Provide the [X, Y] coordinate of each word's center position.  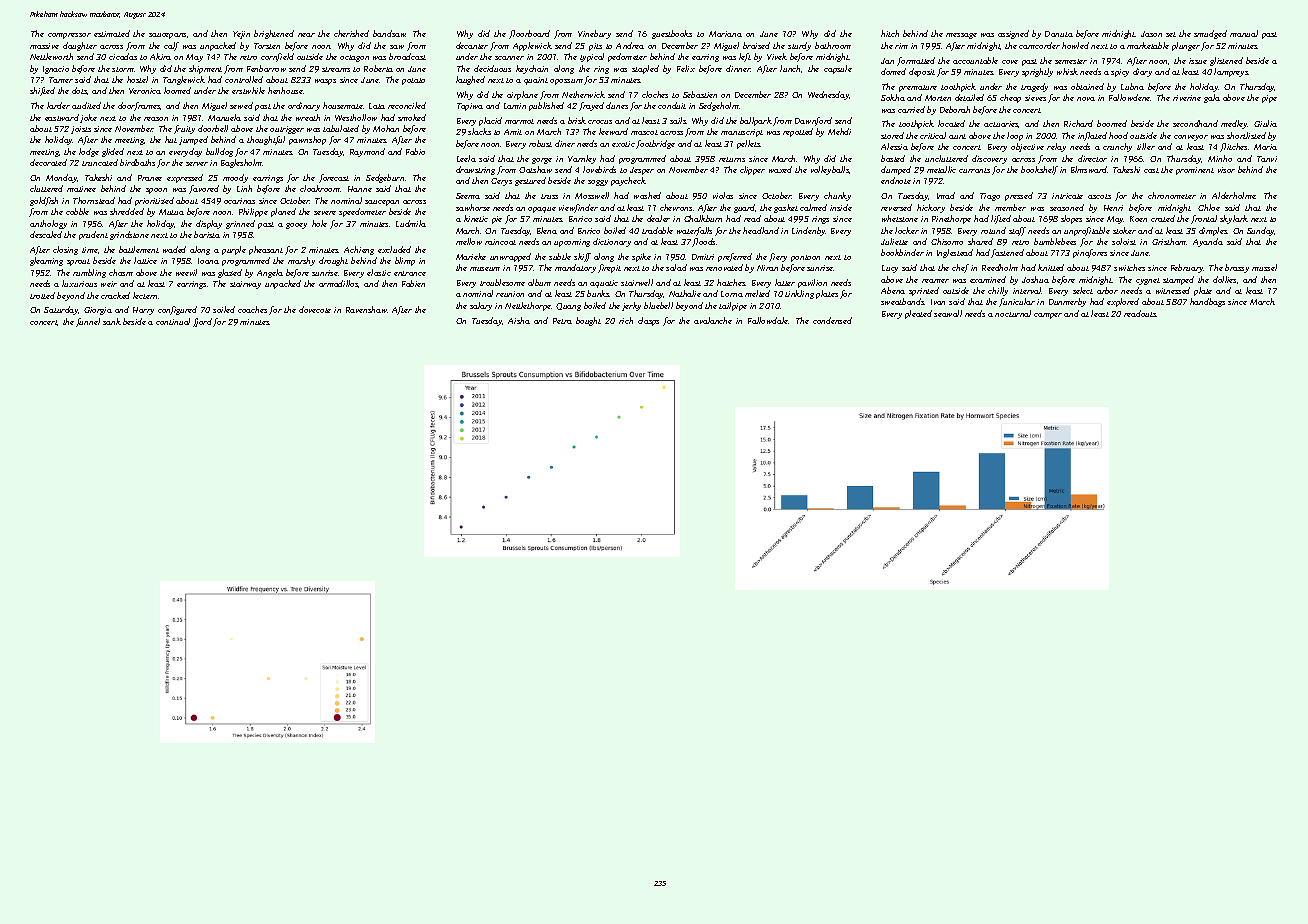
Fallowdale [768, 320]
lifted [1001, 219]
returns [732, 159]
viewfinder [578, 208]
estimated [112, 33]
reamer [935, 281]
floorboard [529, 34]
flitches [1233, 147]
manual [1244, 33]
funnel [88, 322]
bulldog [219, 152]
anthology [48, 224]
